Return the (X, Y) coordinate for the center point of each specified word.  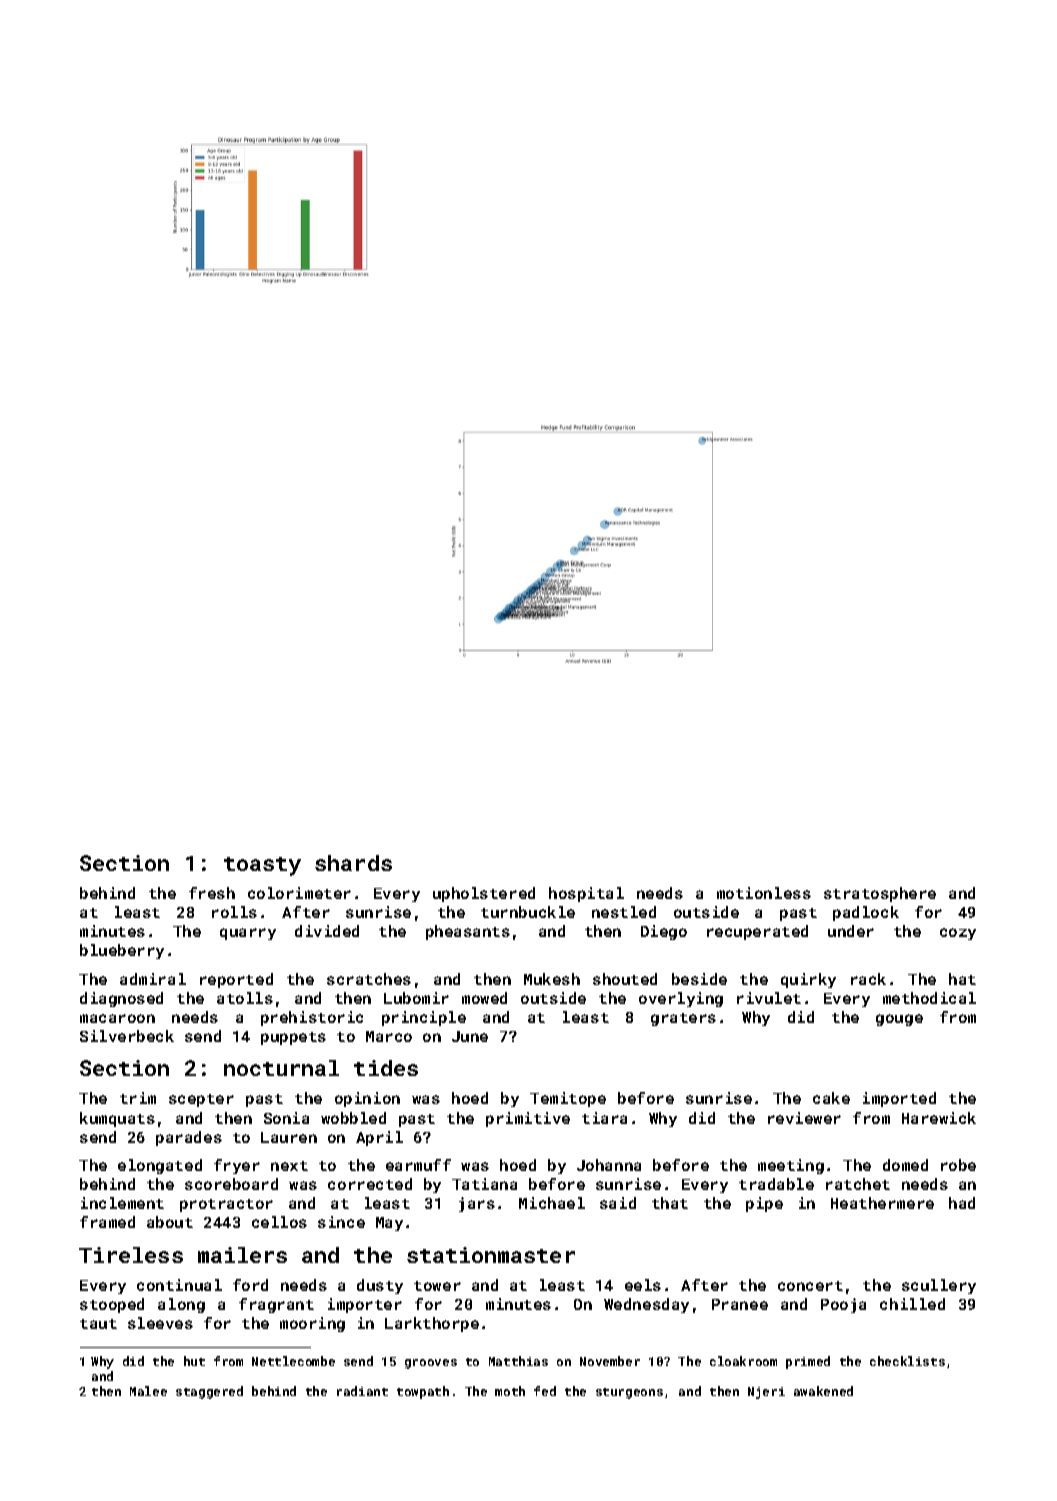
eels (643, 1285)
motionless (764, 893)
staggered (209, 1392)
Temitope (568, 1099)
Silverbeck (127, 1036)
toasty (262, 866)
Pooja (843, 1305)
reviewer (804, 1118)
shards (353, 863)
